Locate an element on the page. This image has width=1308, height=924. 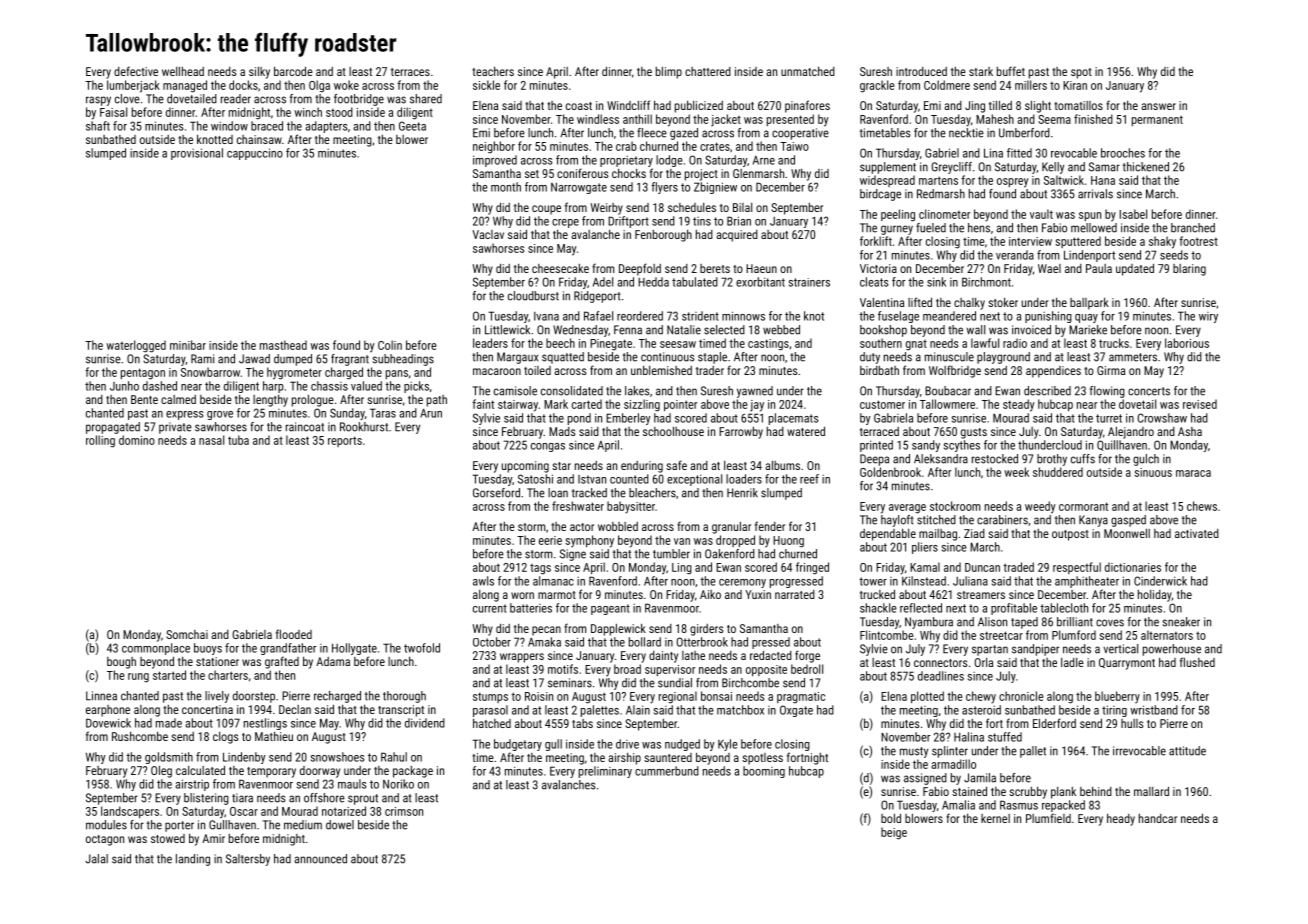
lawful is located at coordinates (985, 343).
